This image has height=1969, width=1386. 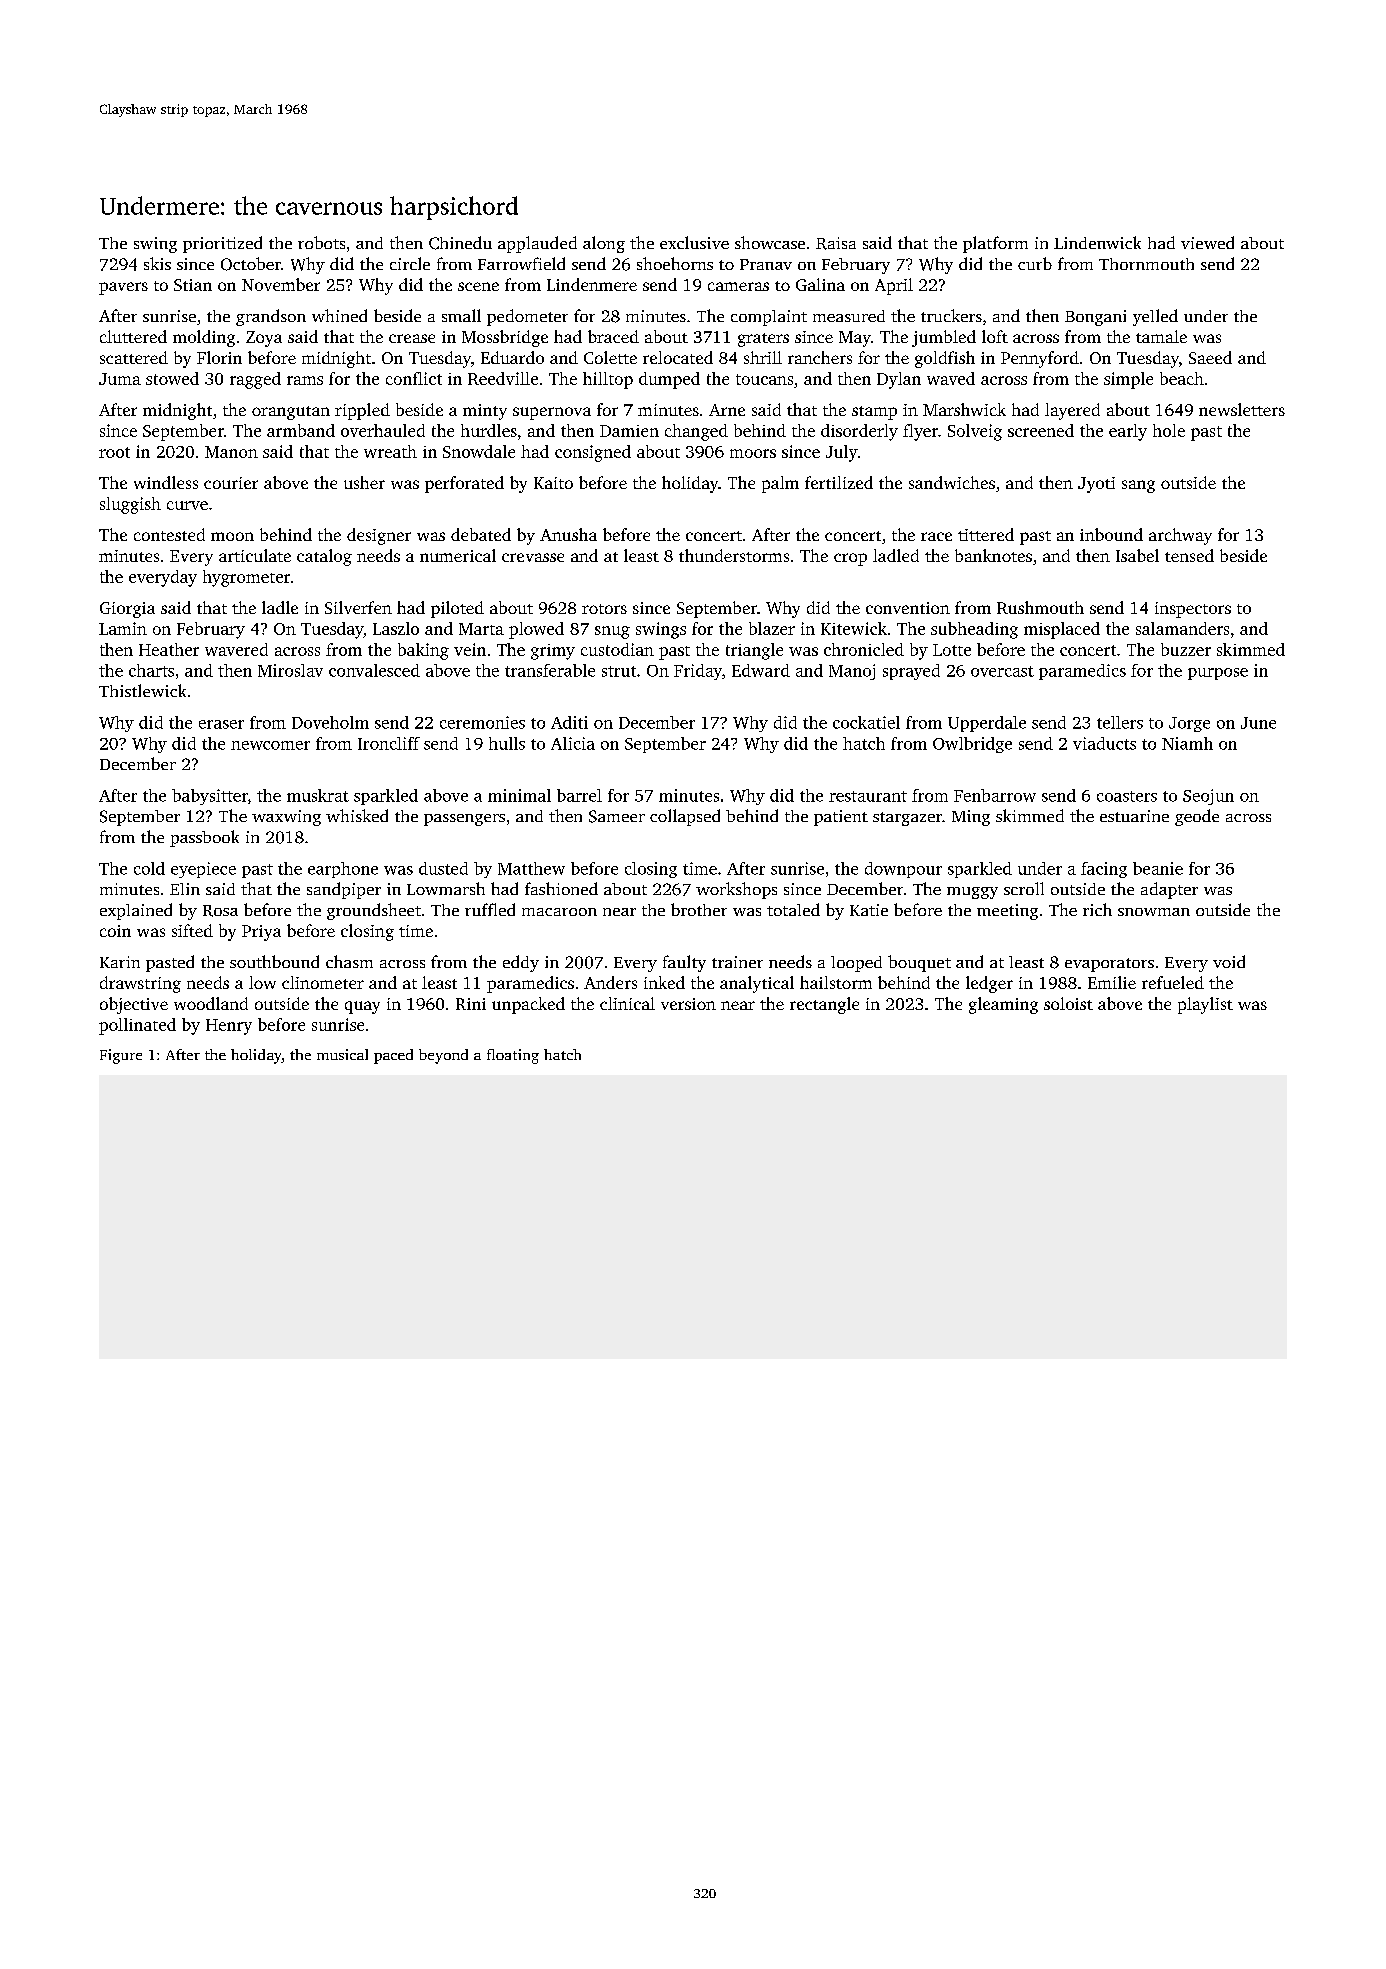 I want to click on quay, so click(x=362, y=1007).
